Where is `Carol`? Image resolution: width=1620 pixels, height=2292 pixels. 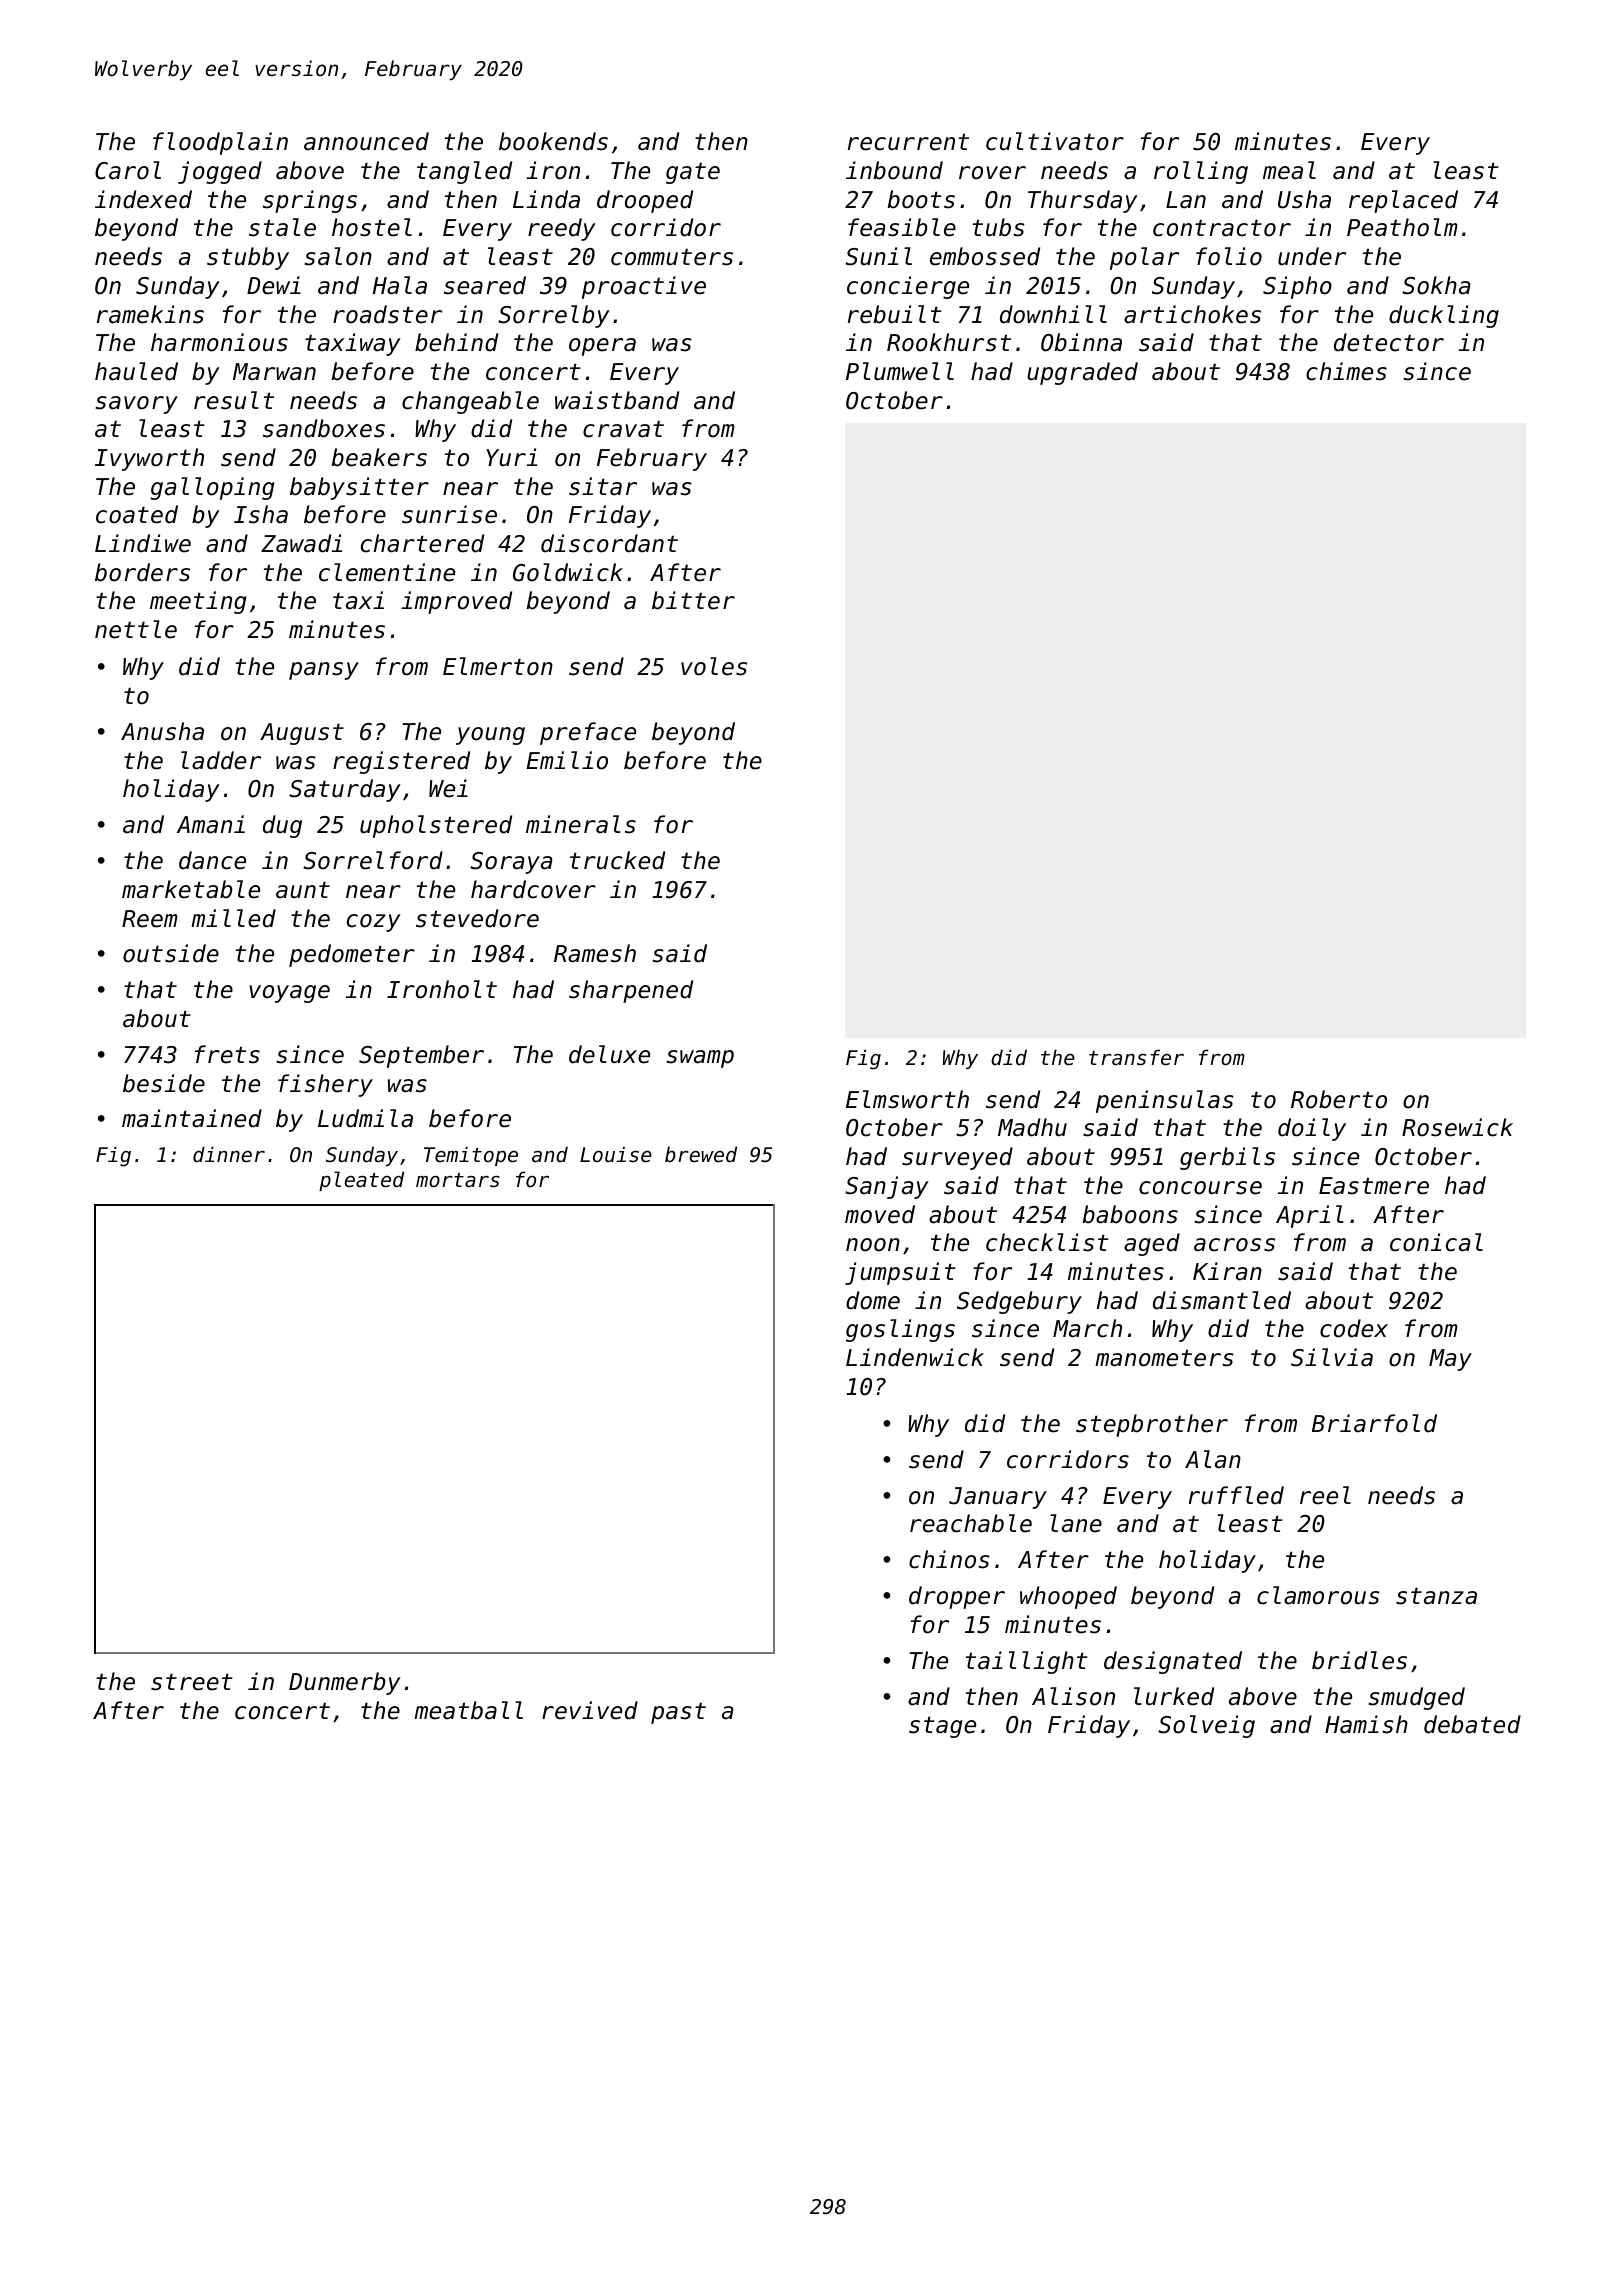
Carol is located at coordinates (128, 170).
